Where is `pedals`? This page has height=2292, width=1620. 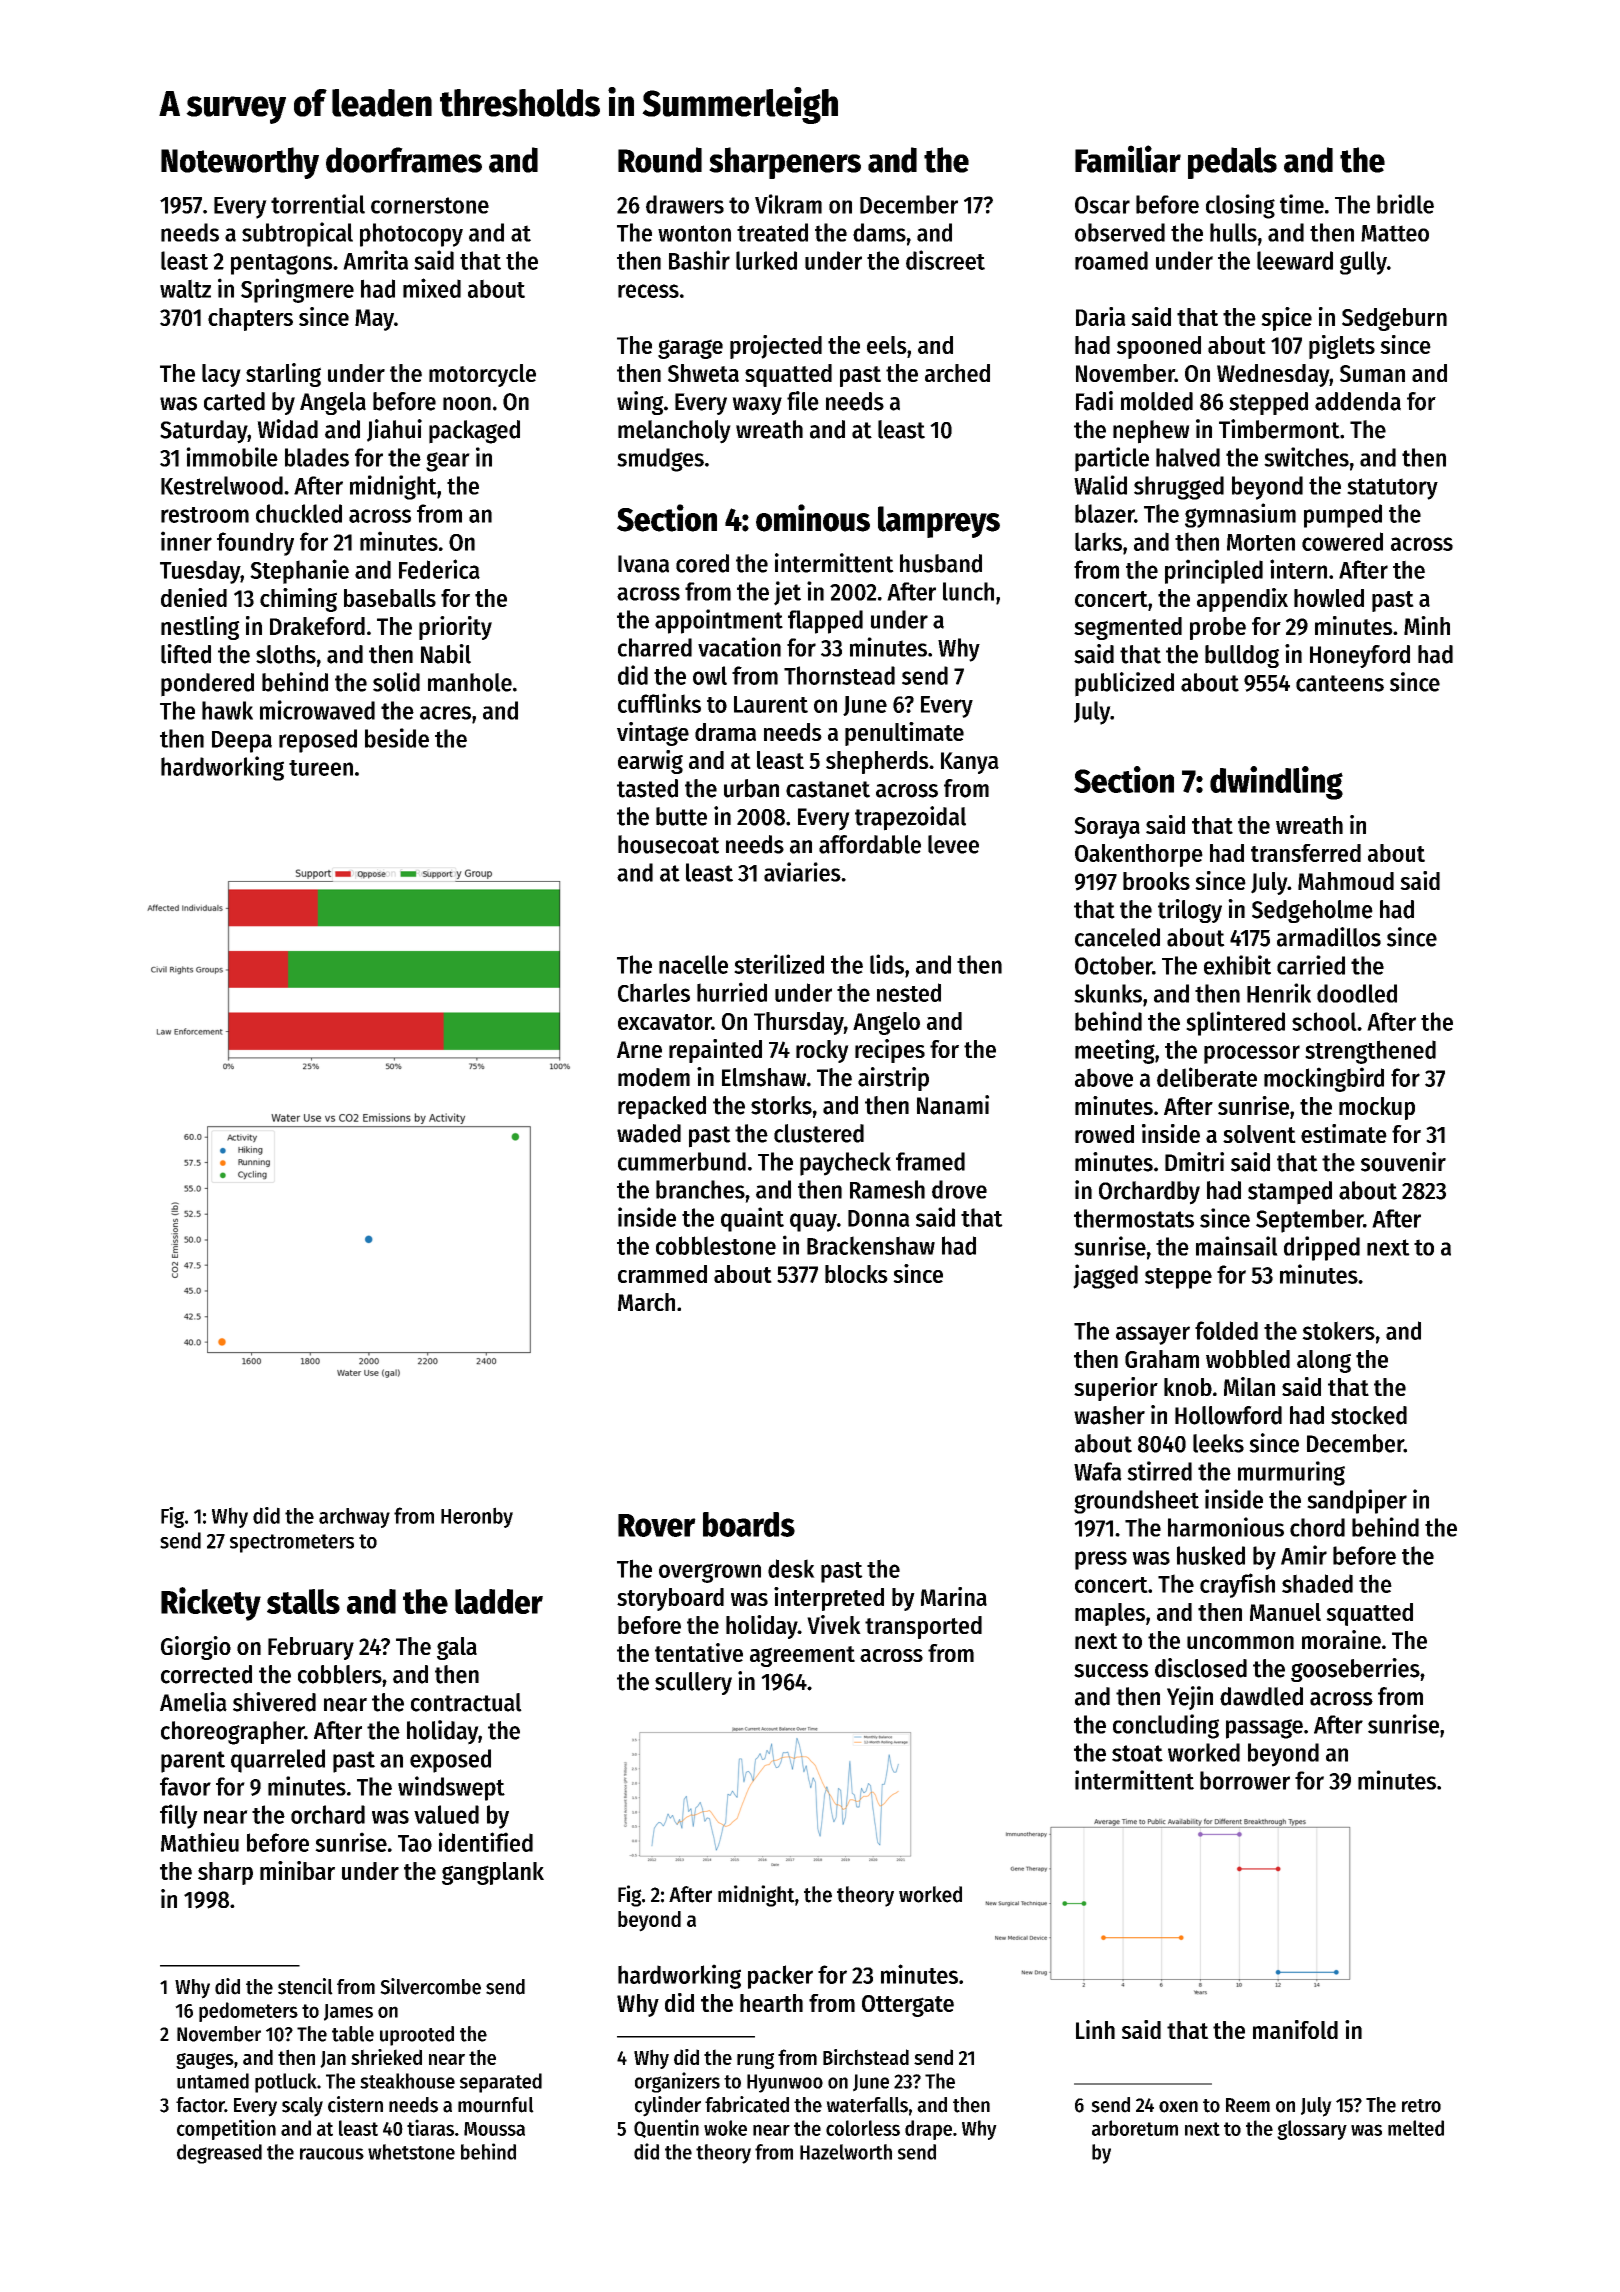 pedals is located at coordinates (1232, 163).
